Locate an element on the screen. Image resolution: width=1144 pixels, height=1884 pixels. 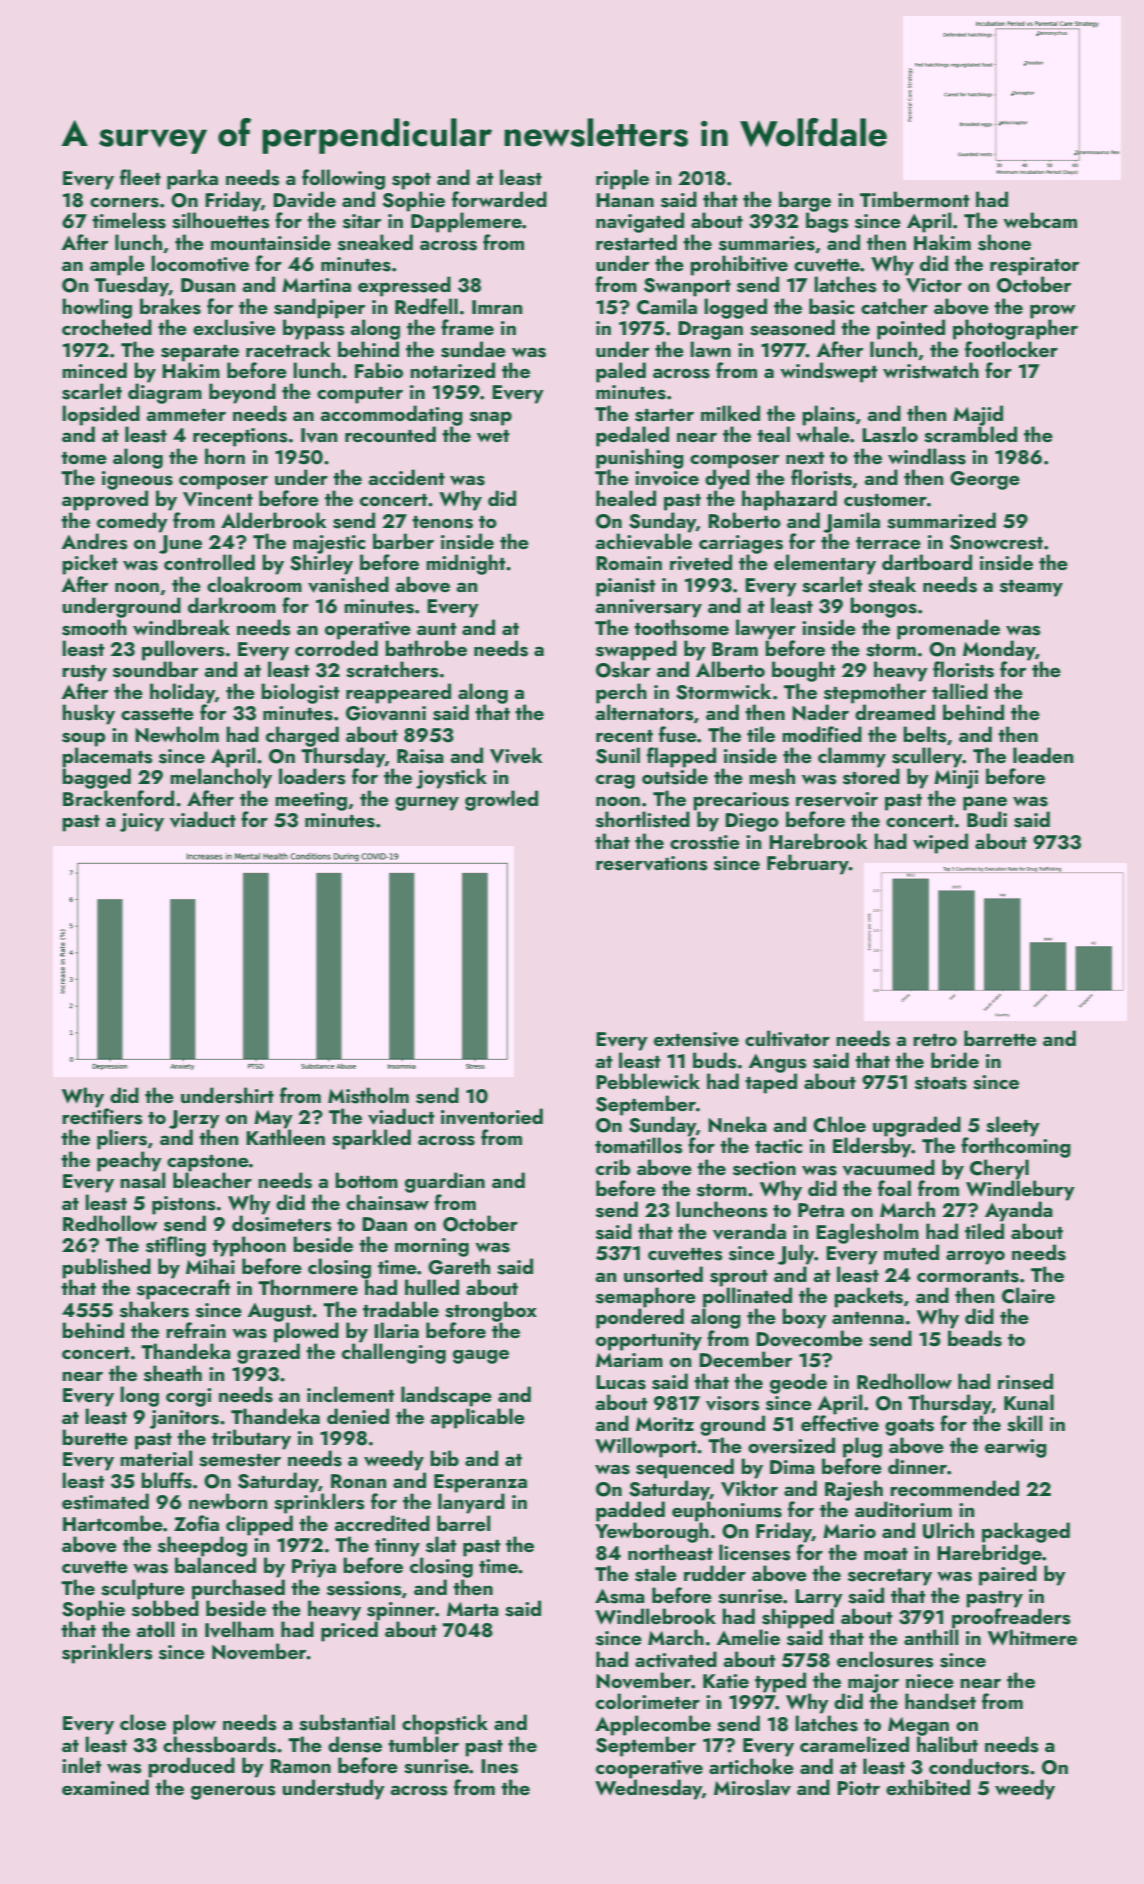
spinner is located at coordinates (401, 1611).
